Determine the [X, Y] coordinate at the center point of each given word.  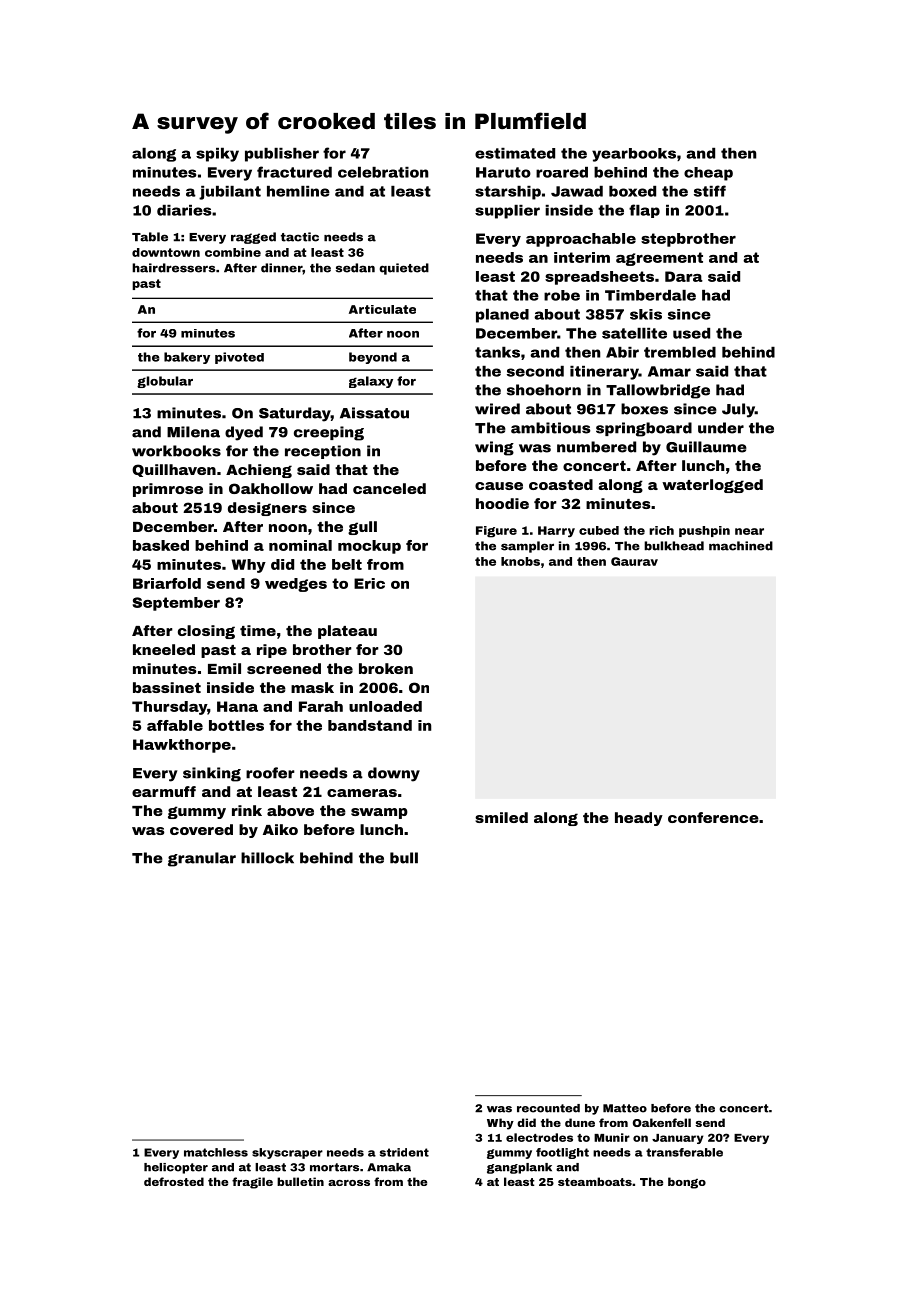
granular [202, 859]
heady [639, 819]
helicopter [176, 1168]
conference [713, 817]
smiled [501, 817]
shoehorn [544, 390]
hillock [267, 858]
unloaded [385, 706]
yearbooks [634, 155]
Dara [684, 276]
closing [206, 632]
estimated [515, 153]
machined [741, 546]
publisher [282, 155]
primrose [168, 490]
